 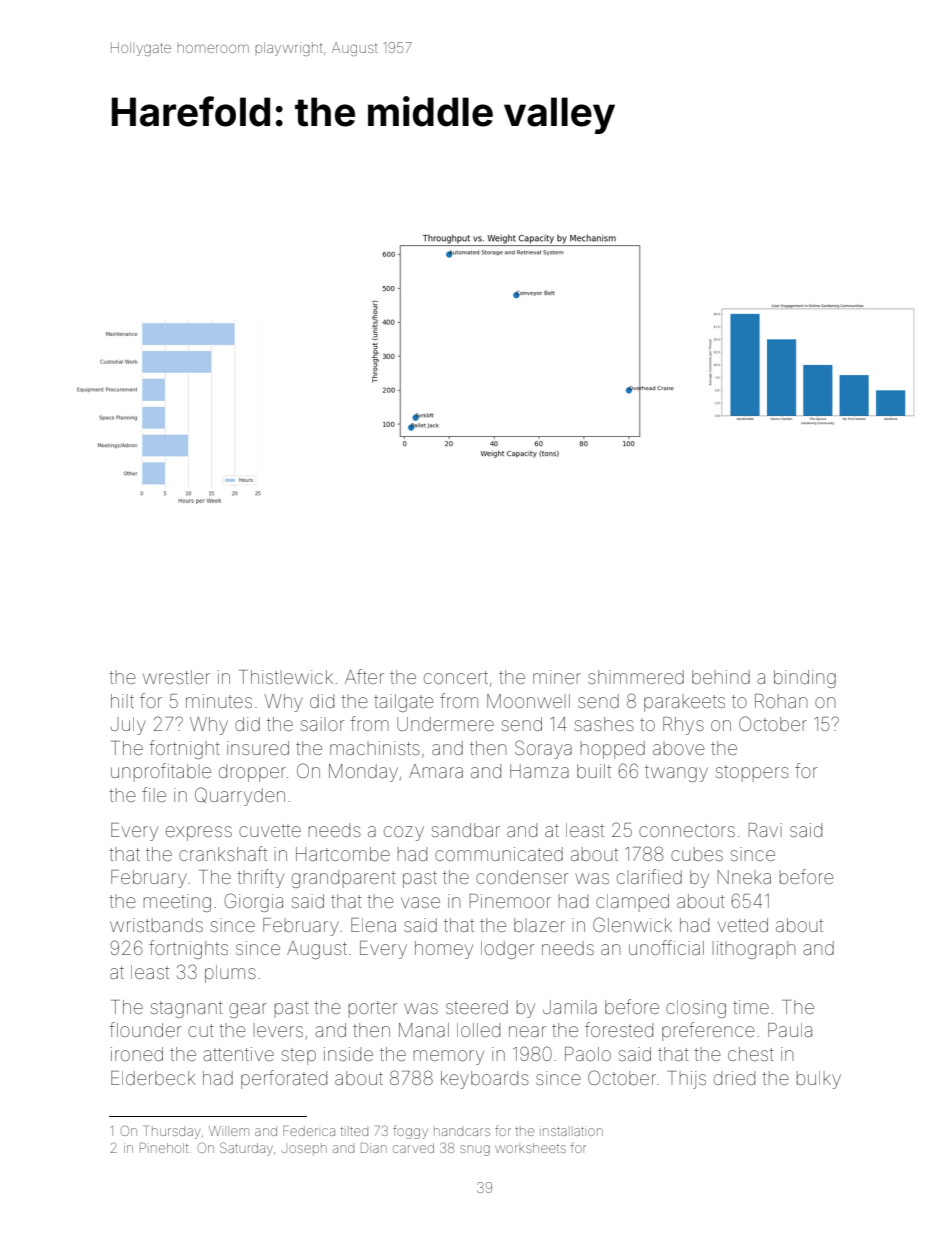 I want to click on crankshaft, so click(x=223, y=853).
